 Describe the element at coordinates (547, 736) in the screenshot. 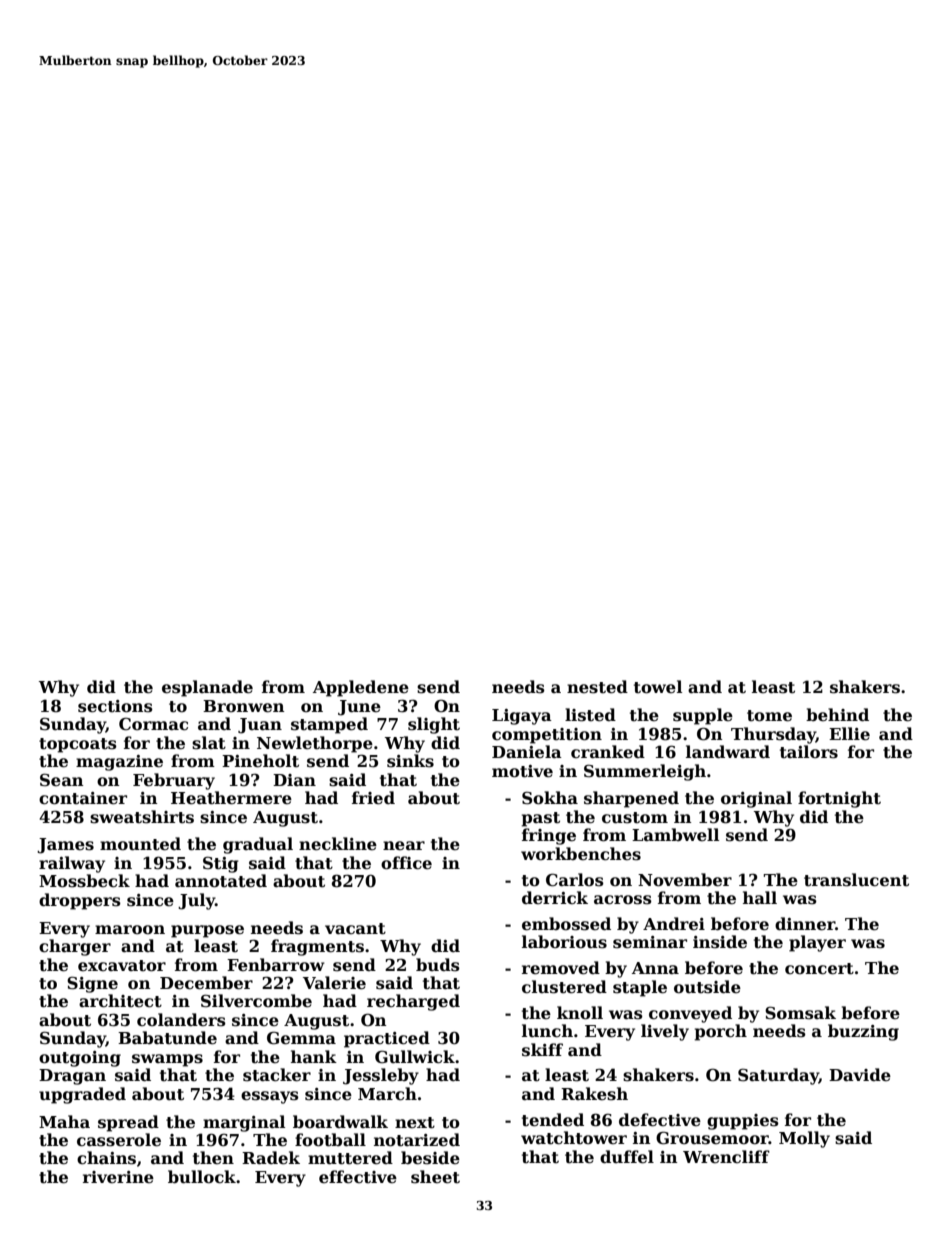

I see `competition` at that location.
